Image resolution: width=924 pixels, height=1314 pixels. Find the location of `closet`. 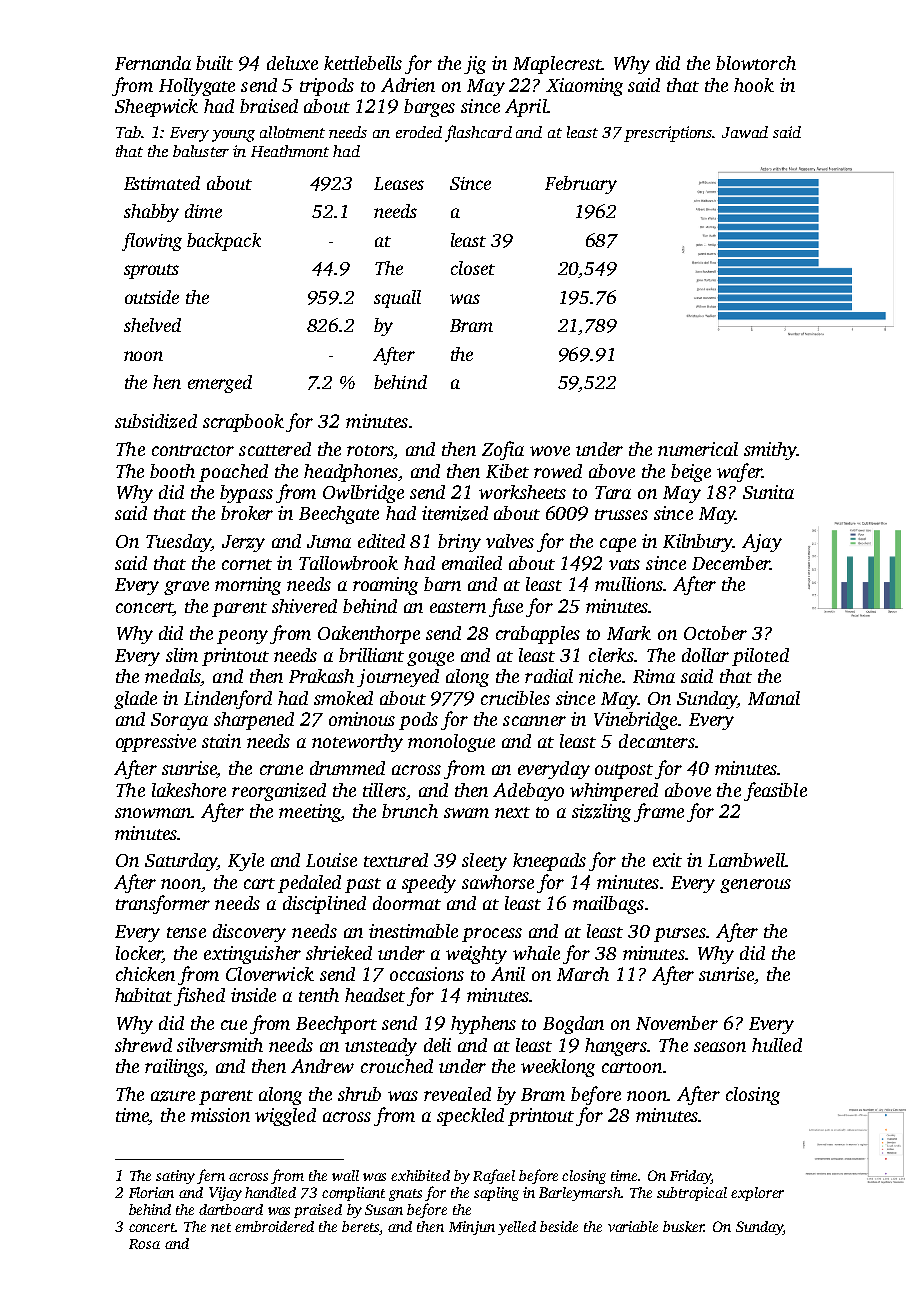

closet is located at coordinates (473, 268).
